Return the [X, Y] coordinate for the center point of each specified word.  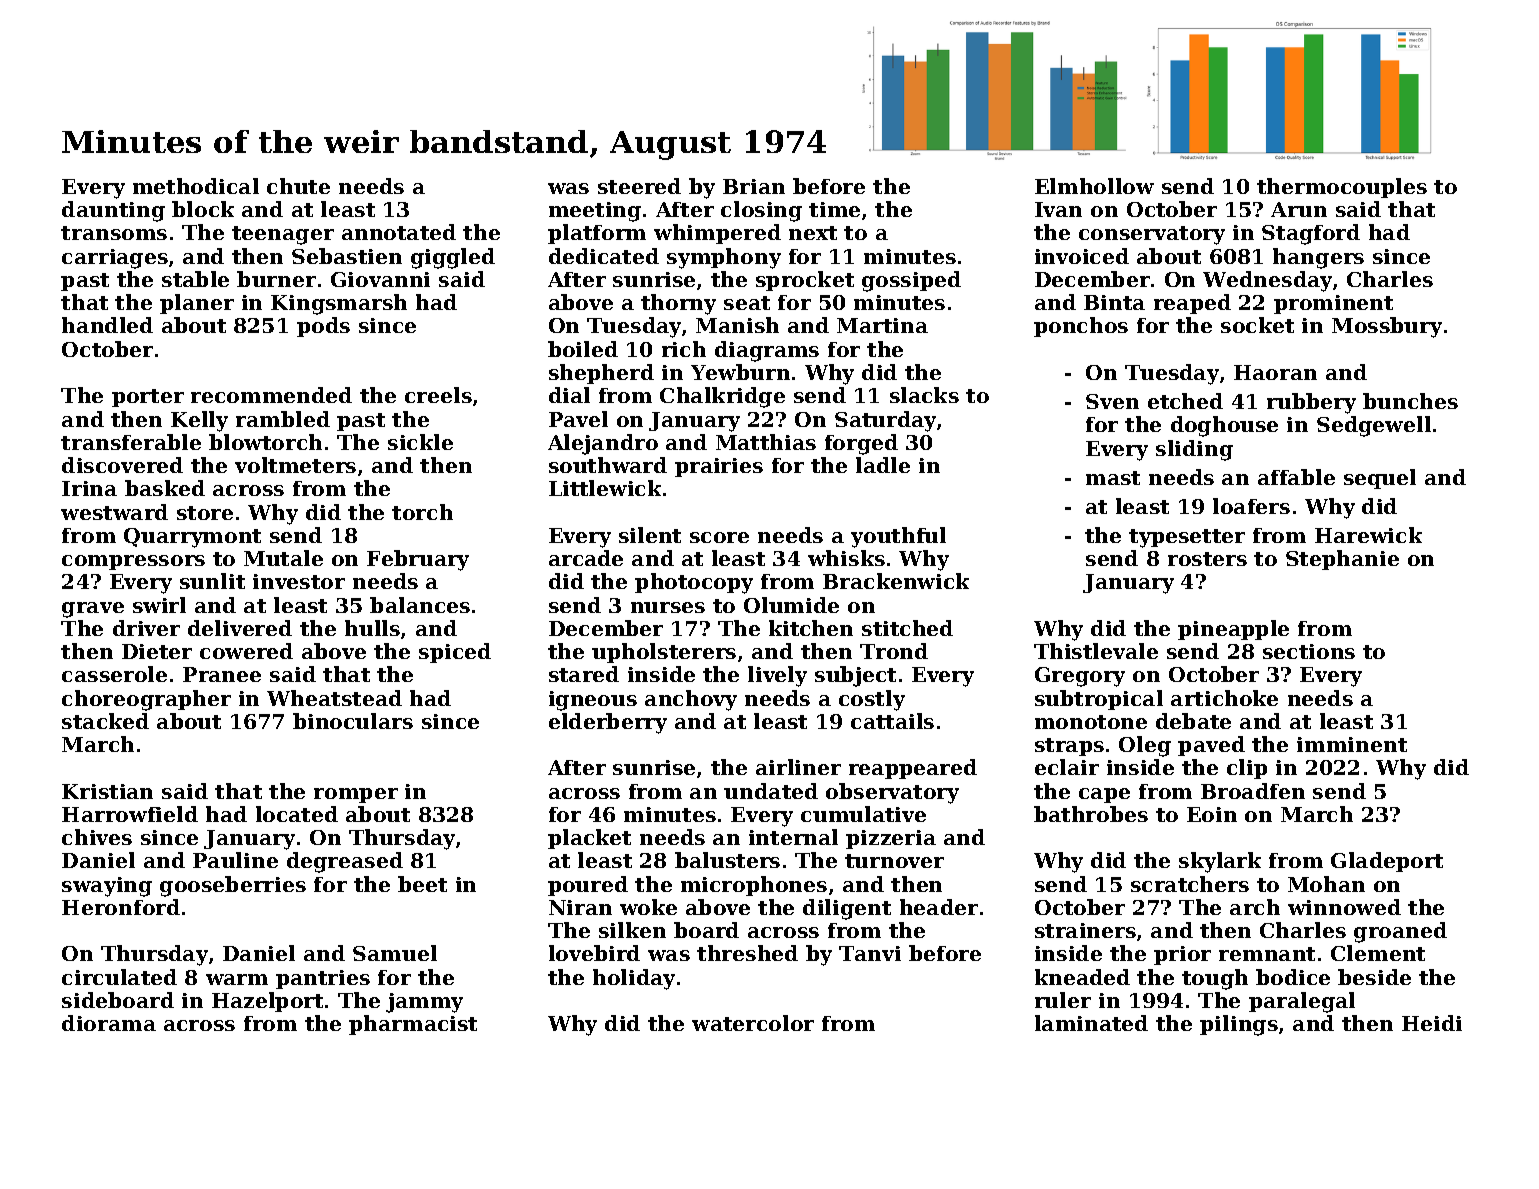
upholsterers [664, 653]
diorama [109, 1023]
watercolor [753, 1023]
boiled [583, 349]
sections [1309, 651]
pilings [1239, 1025]
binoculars [353, 721]
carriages [115, 259]
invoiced [1082, 256]
